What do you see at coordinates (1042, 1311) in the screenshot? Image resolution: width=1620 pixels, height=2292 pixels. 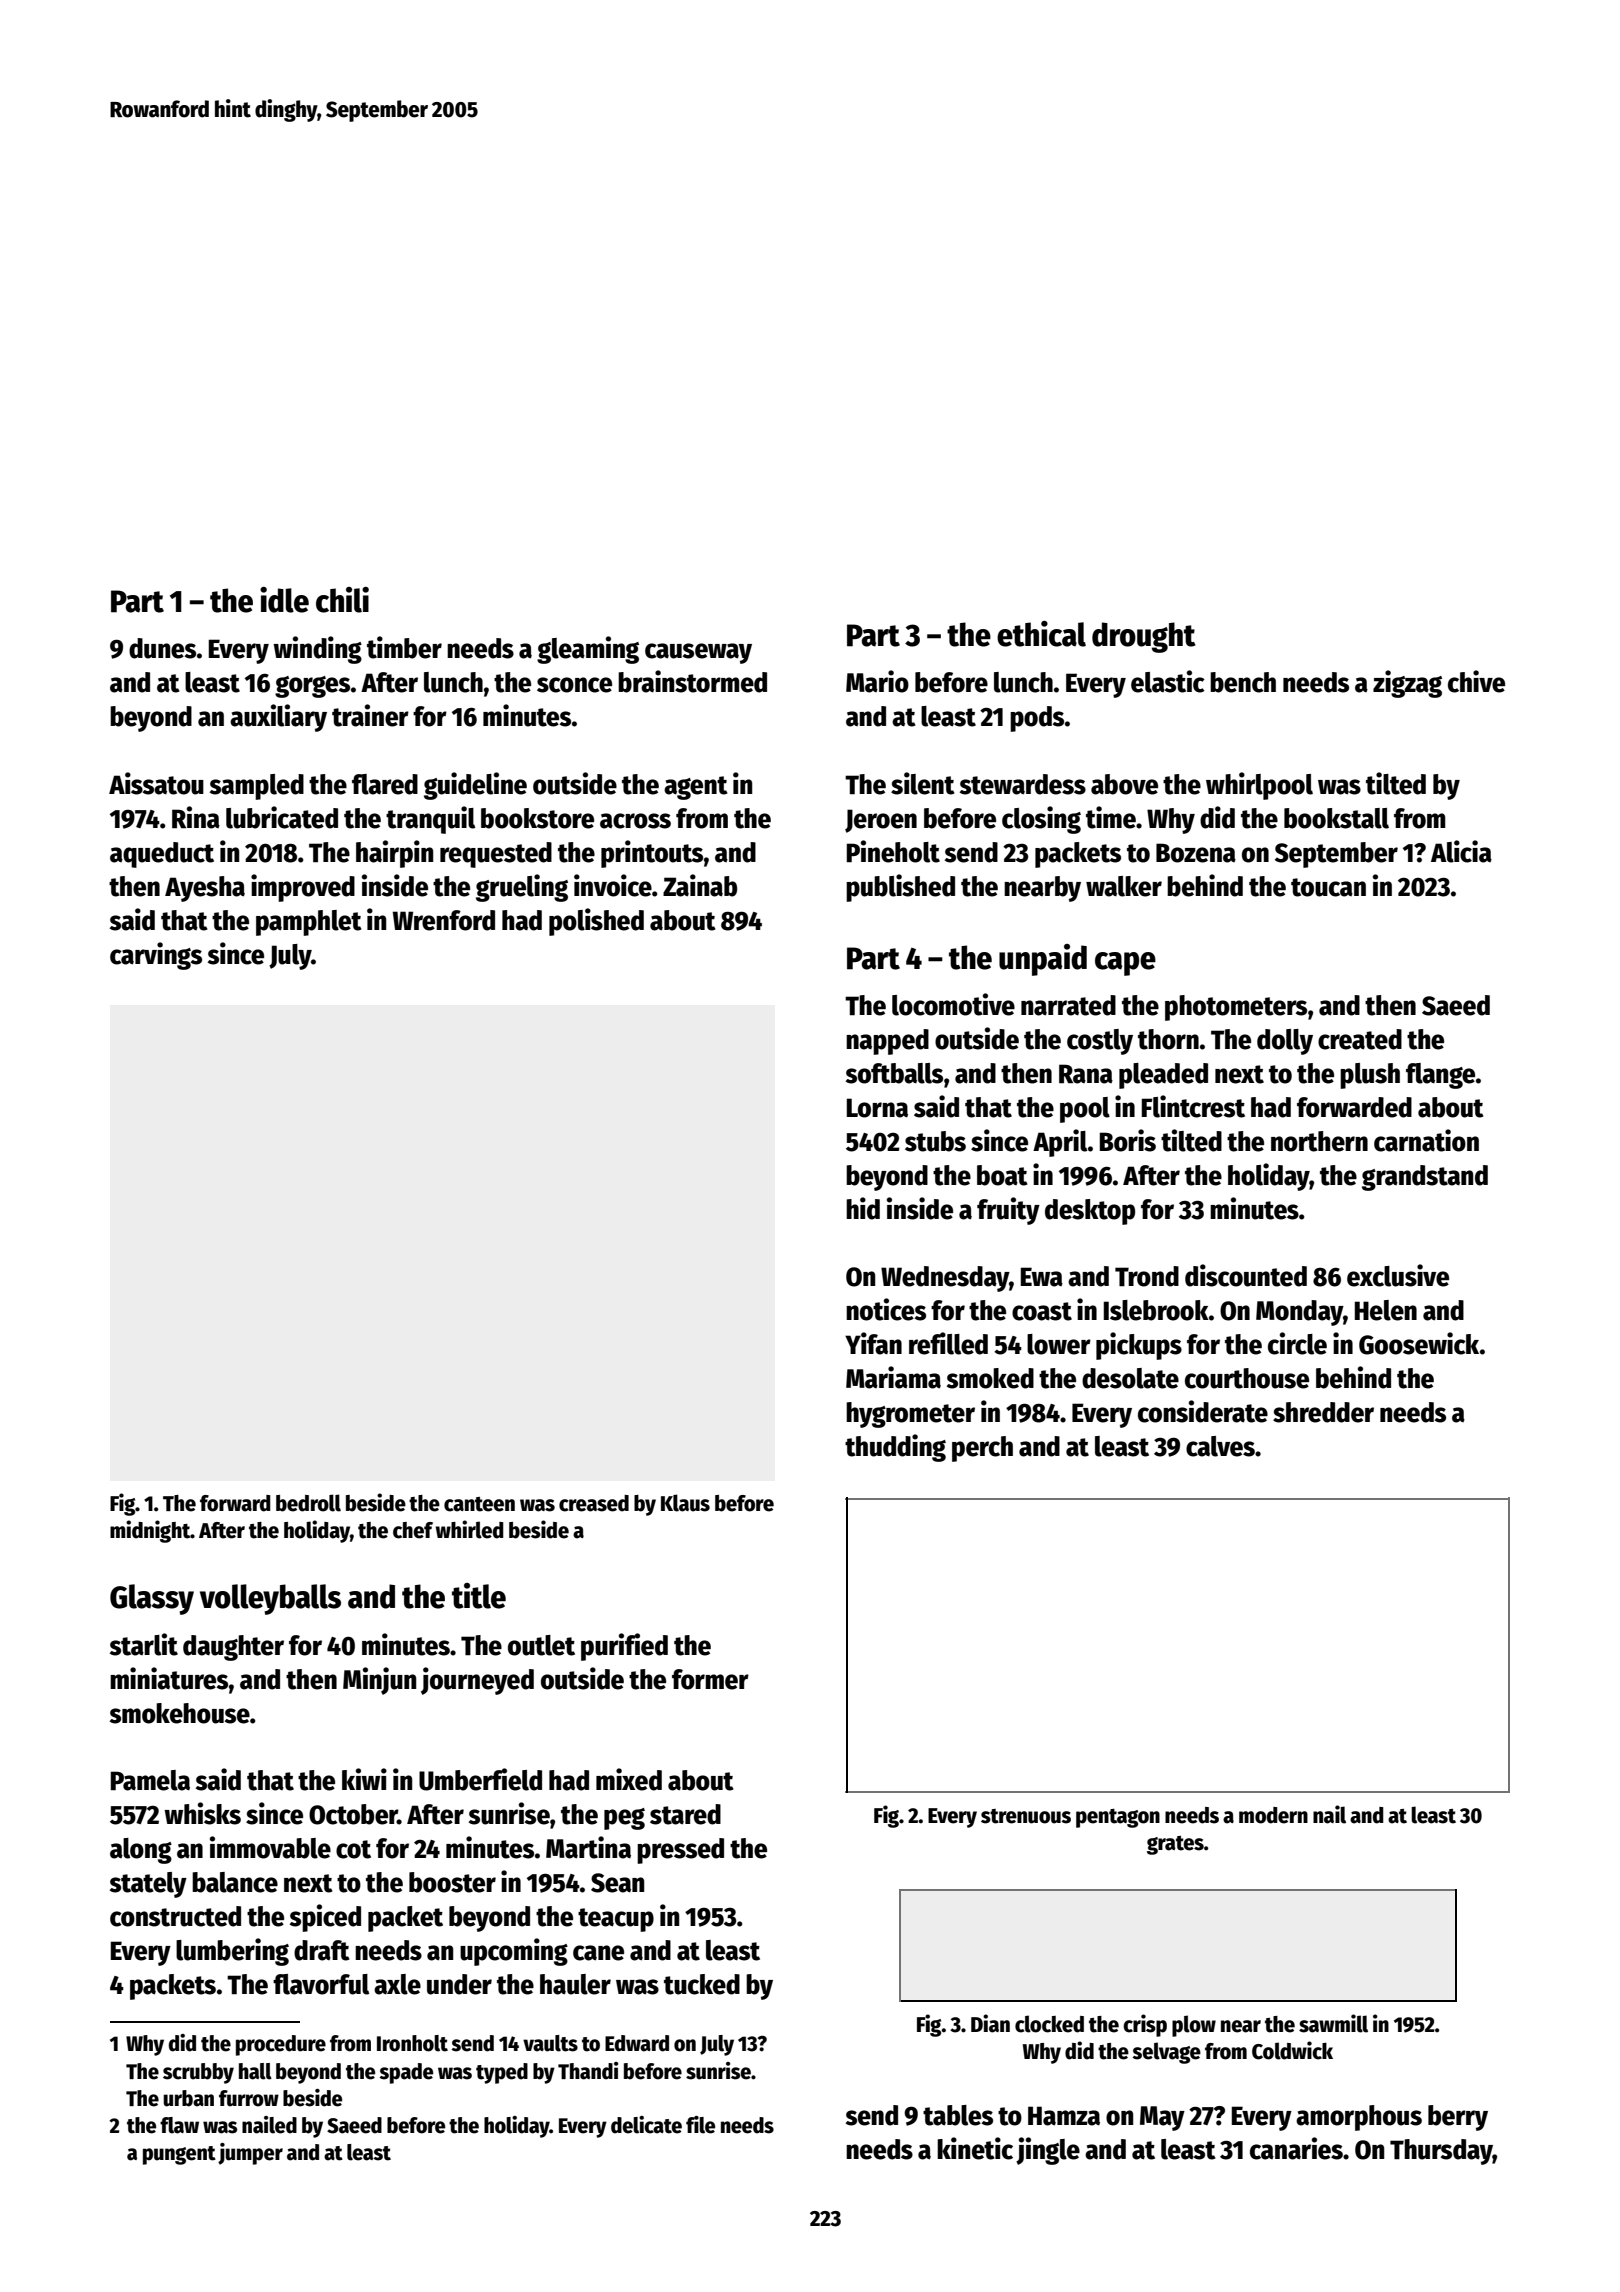 I see `coast` at bounding box center [1042, 1311].
